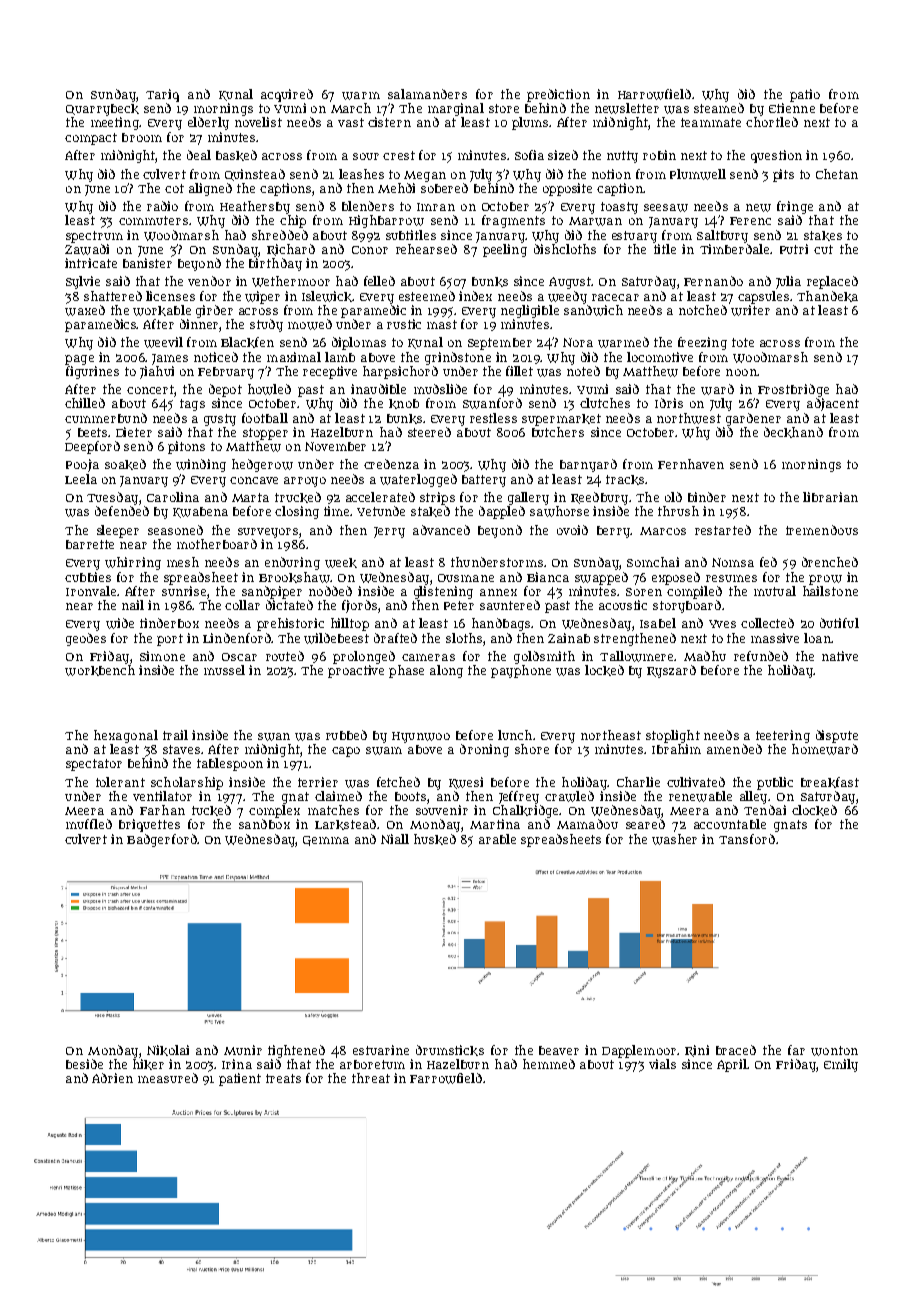  Describe the element at coordinates (162, 840) in the screenshot. I see `Badgerford` at that location.
